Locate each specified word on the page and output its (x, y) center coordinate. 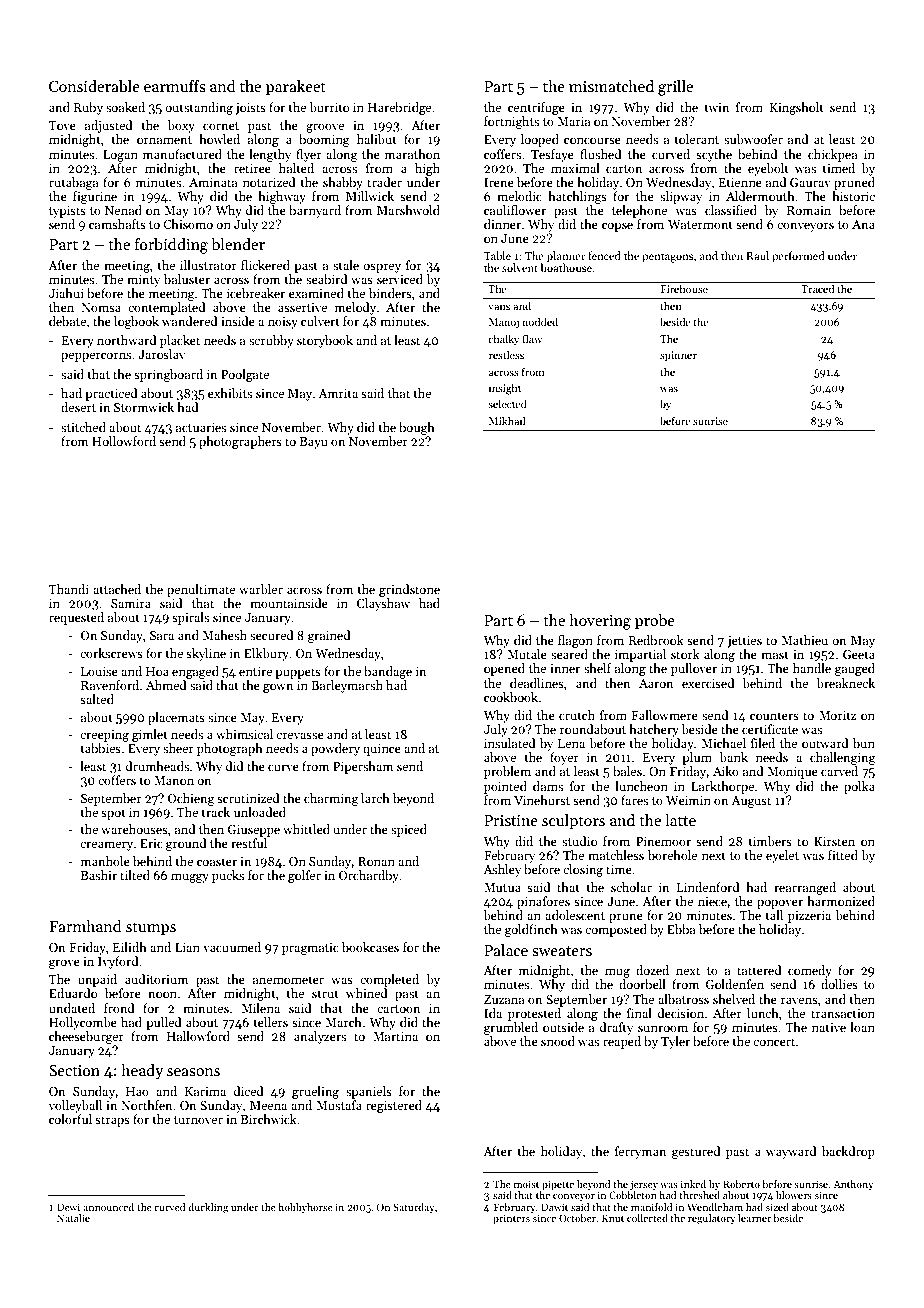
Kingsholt (797, 108)
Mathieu (804, 640)
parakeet (296, 87)
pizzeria (809, 917)
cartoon (398, 1009)
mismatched (611, 86)
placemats (176, 718)
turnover (198, 1120)
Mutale (527, 654)
